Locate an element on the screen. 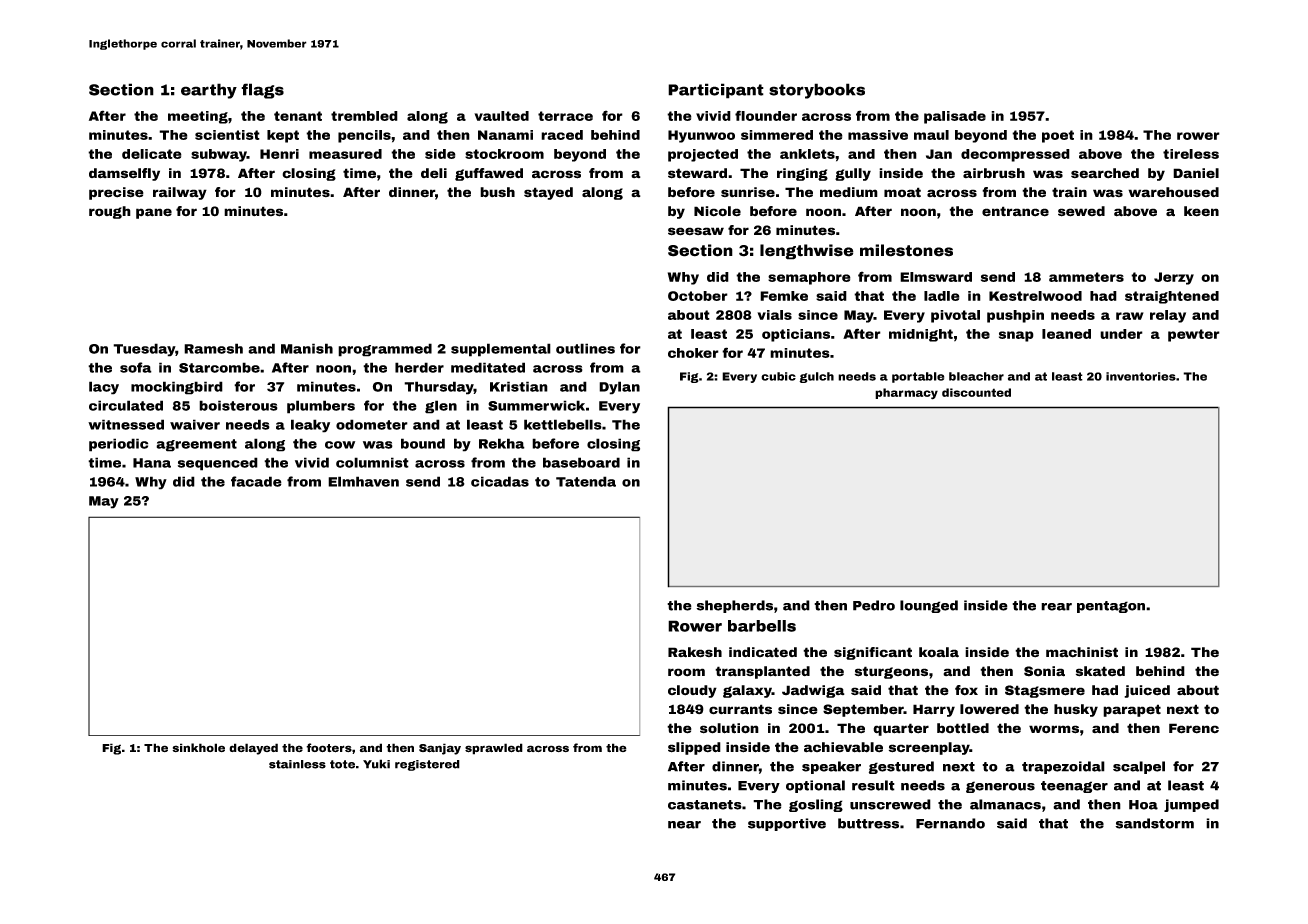  Dylan is located at coordinates (619, 388).
